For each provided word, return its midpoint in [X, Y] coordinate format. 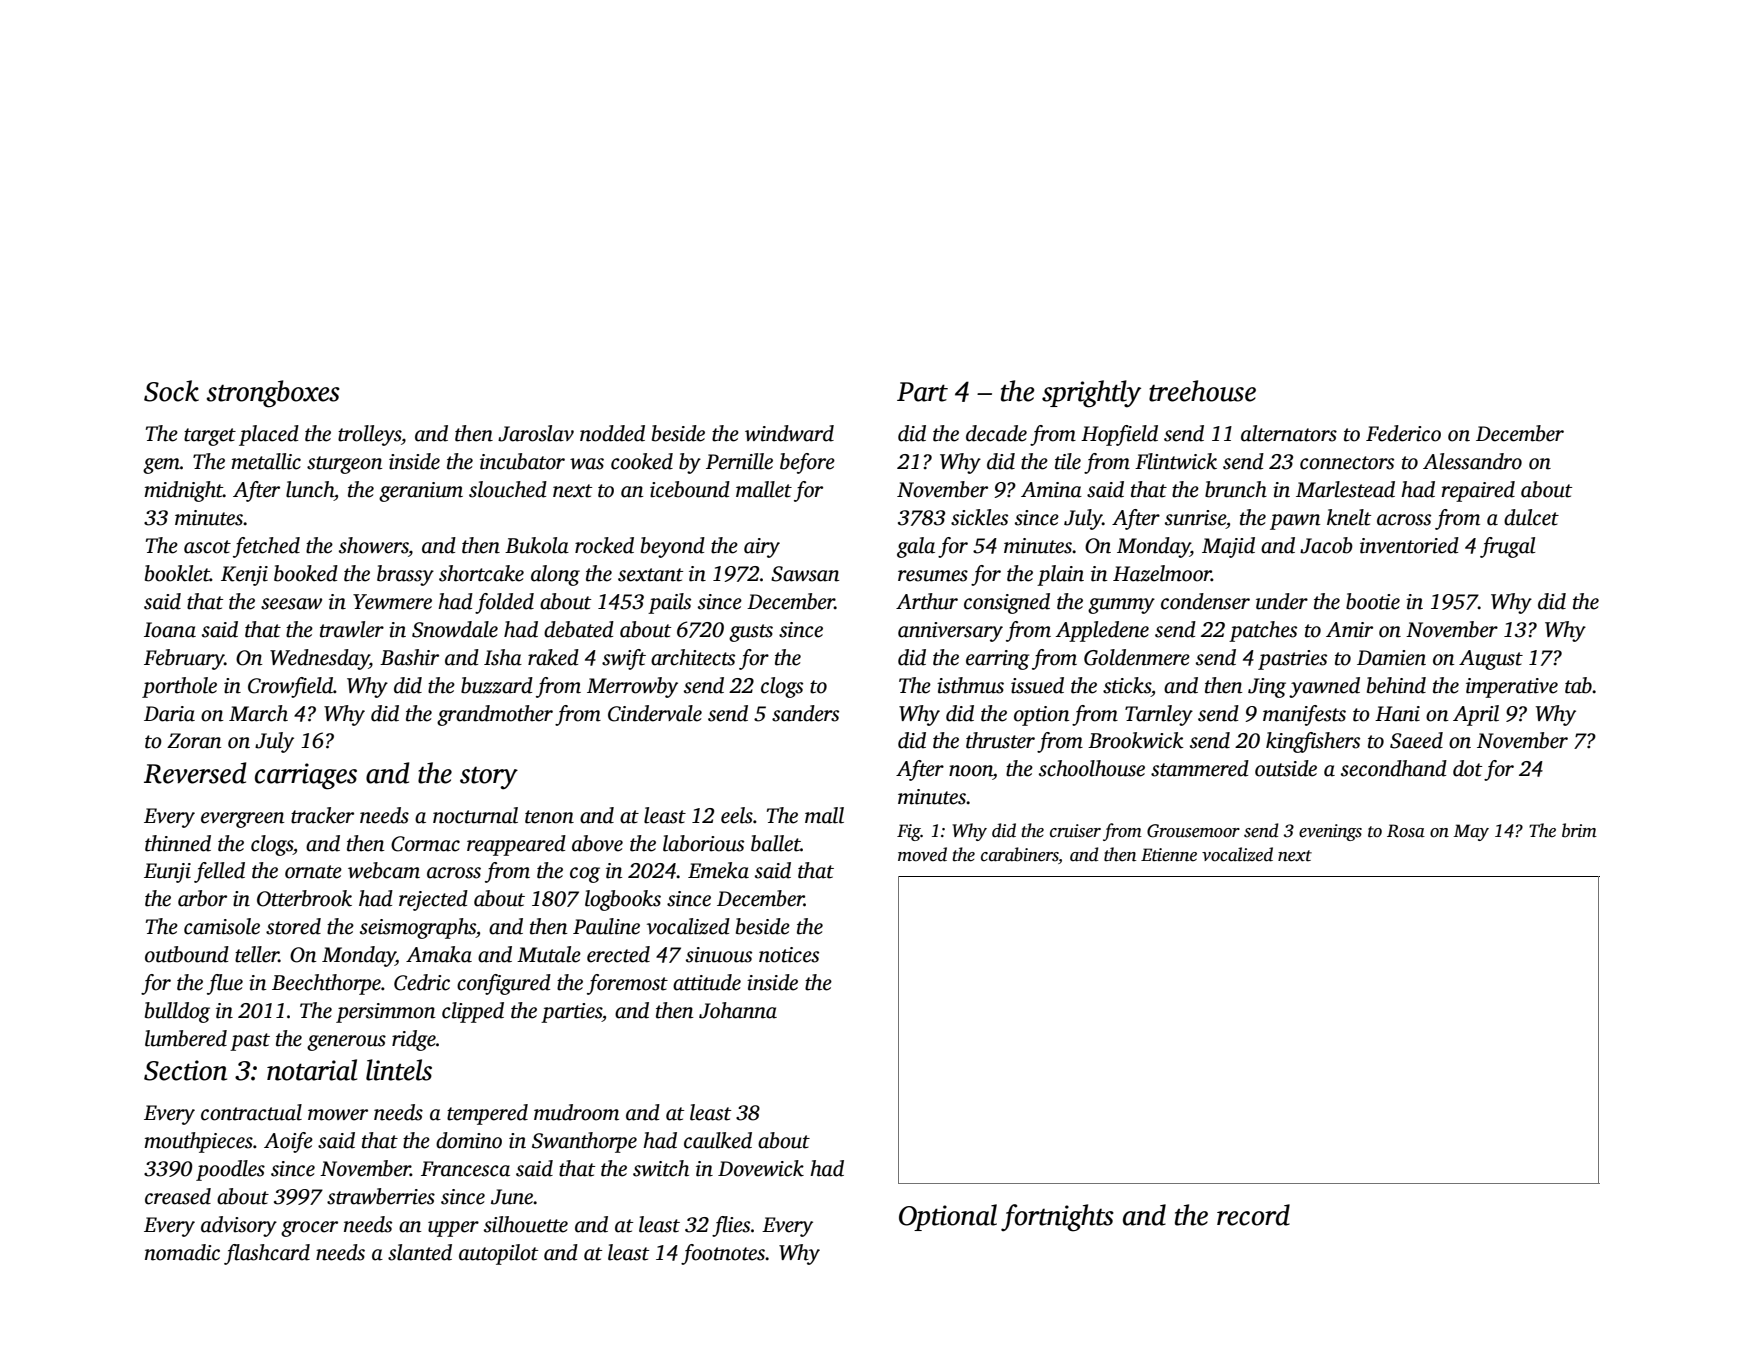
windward [789, 433]
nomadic [182, 1252]
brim [1579, 830]
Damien [1391, 658]
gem [161, 466]
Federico [1403, 433]
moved [922, 854]
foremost [627, 984]
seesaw [291, 604]
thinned [178, 843]
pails [669, 603]
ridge [414, 1040]
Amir [1349, 630]
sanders [805, 713]
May [1471, 832]
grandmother [495, 715]
